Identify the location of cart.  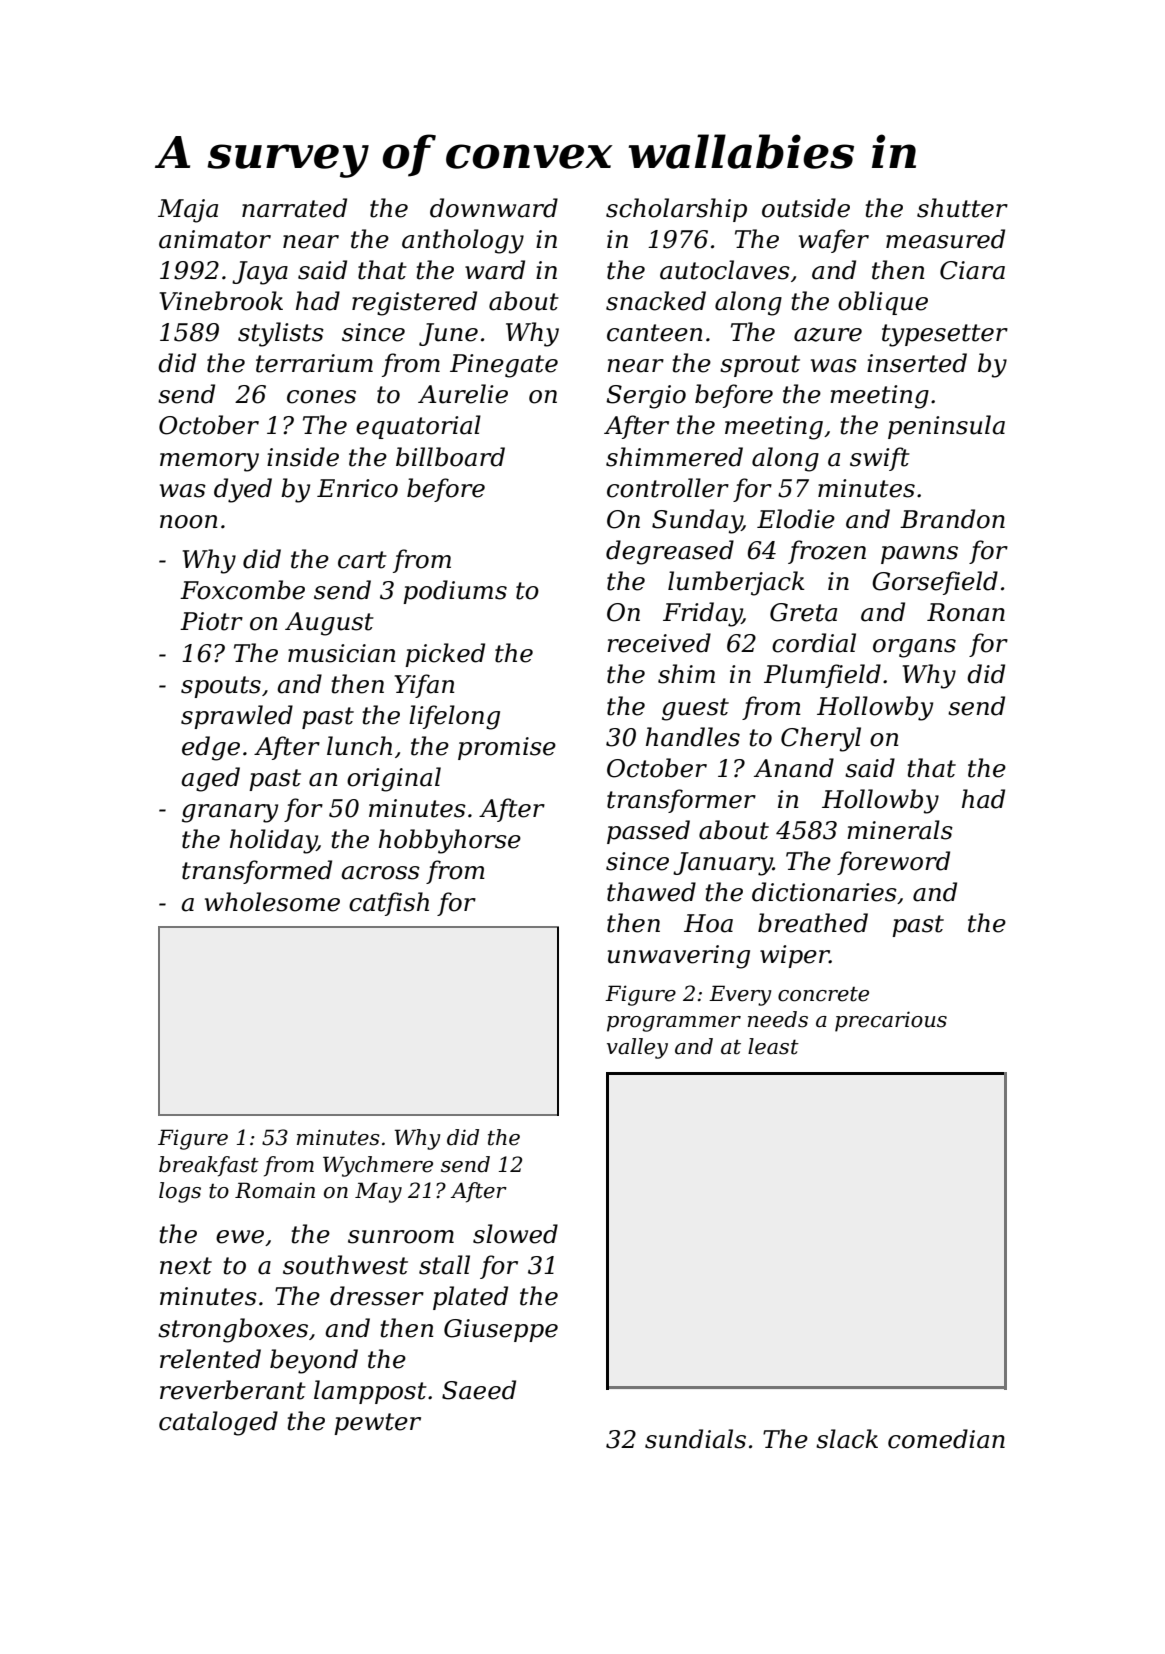
(362, 560).
